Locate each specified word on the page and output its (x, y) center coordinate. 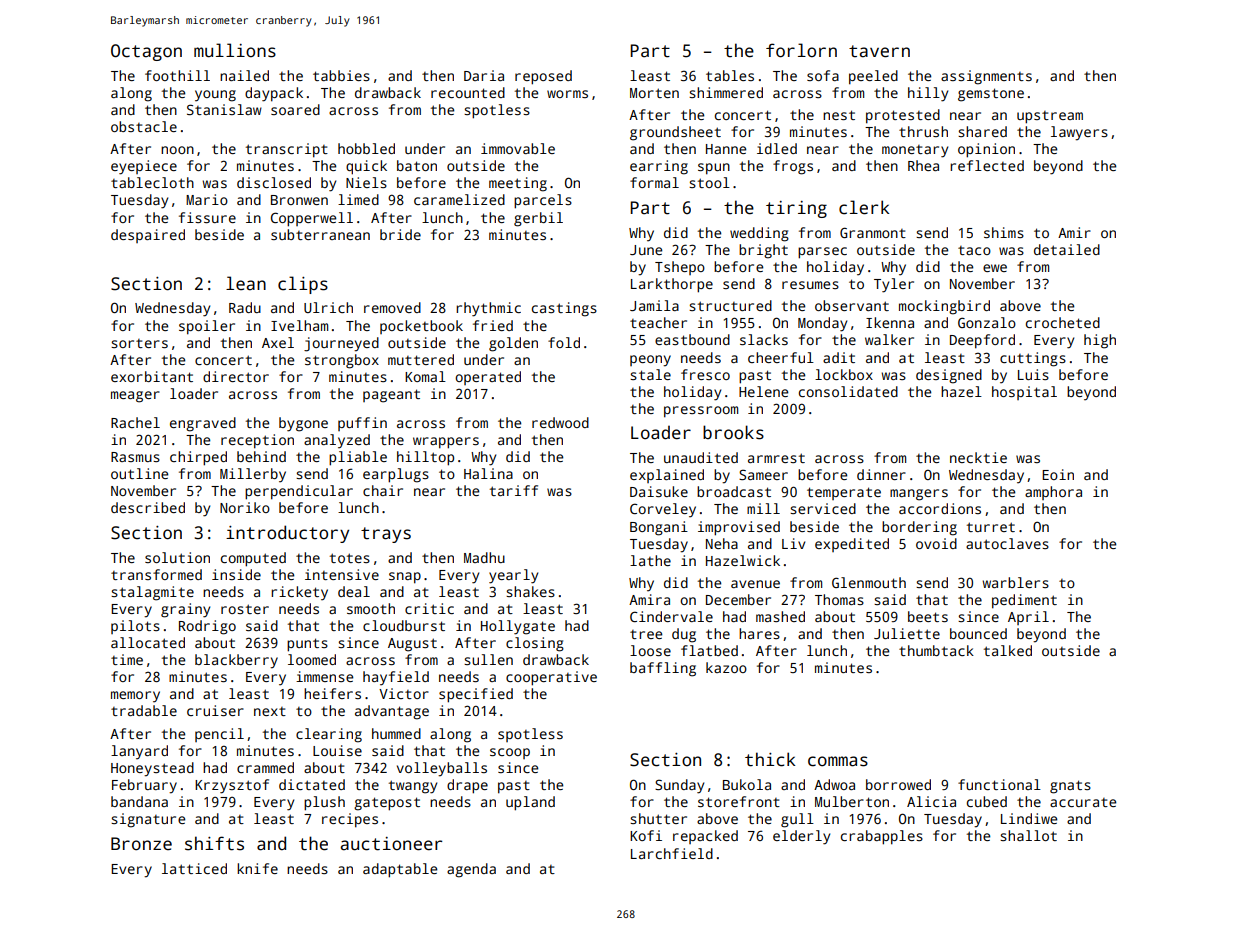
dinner (881, 474)
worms (567, 94)
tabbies (341, 75)
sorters (139, 343)
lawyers (1079, 133)
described (148, 507)
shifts (214, 843)
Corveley (663, 510)
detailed (1067, 249)
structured (730, 305)
